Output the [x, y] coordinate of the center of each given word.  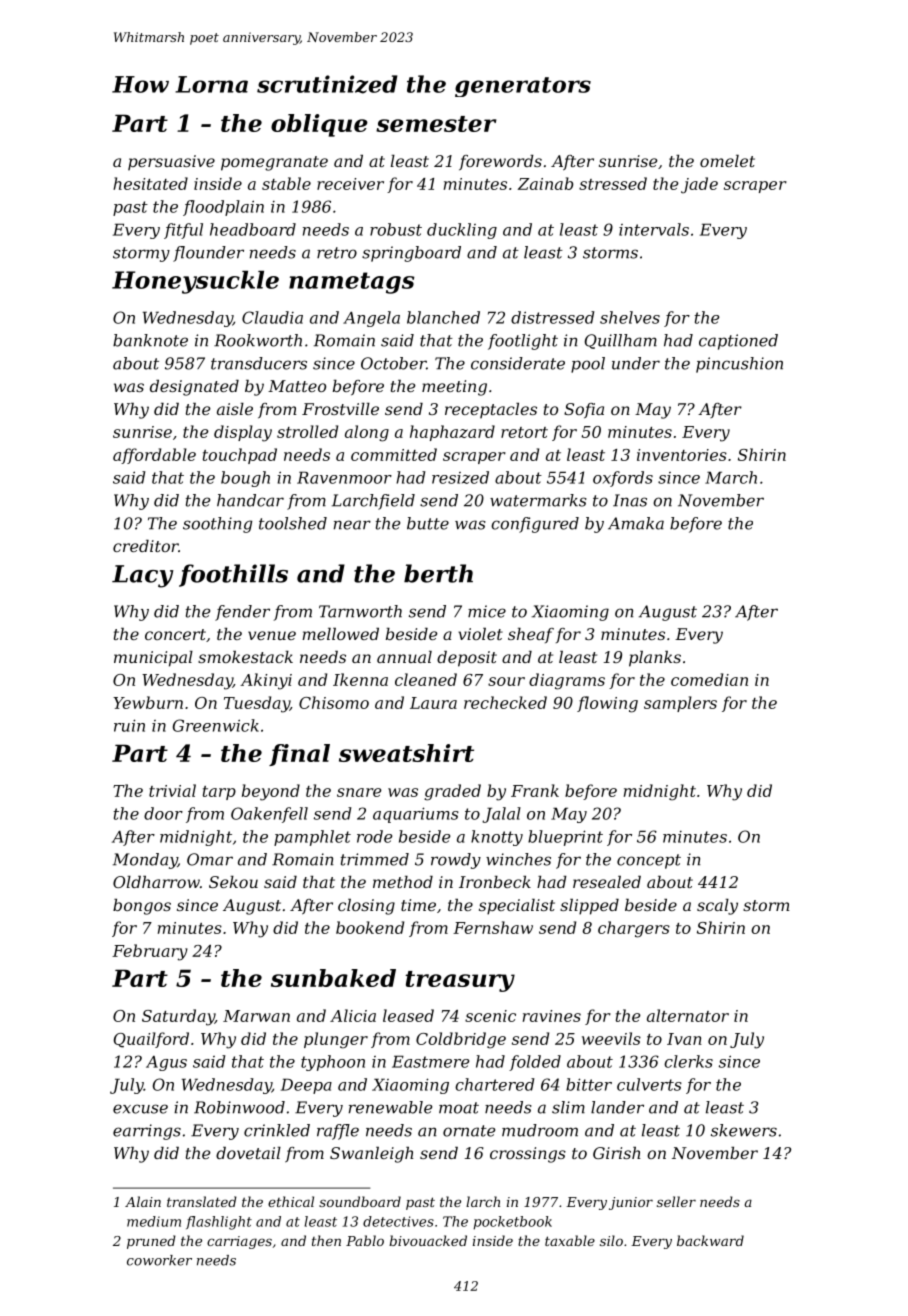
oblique [319, 125]
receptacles [491, 411]
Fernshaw [493, 927]
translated [202, 1201]
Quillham [621, 341]
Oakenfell [269, 815]
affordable [154, 456]
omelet [727, 161]
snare [359, 792]
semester [436, 124]
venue [272, 635]
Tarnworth [360, 611]
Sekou [233, 882]
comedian [709, 679]
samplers [680, 704]
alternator [688, 1015]
